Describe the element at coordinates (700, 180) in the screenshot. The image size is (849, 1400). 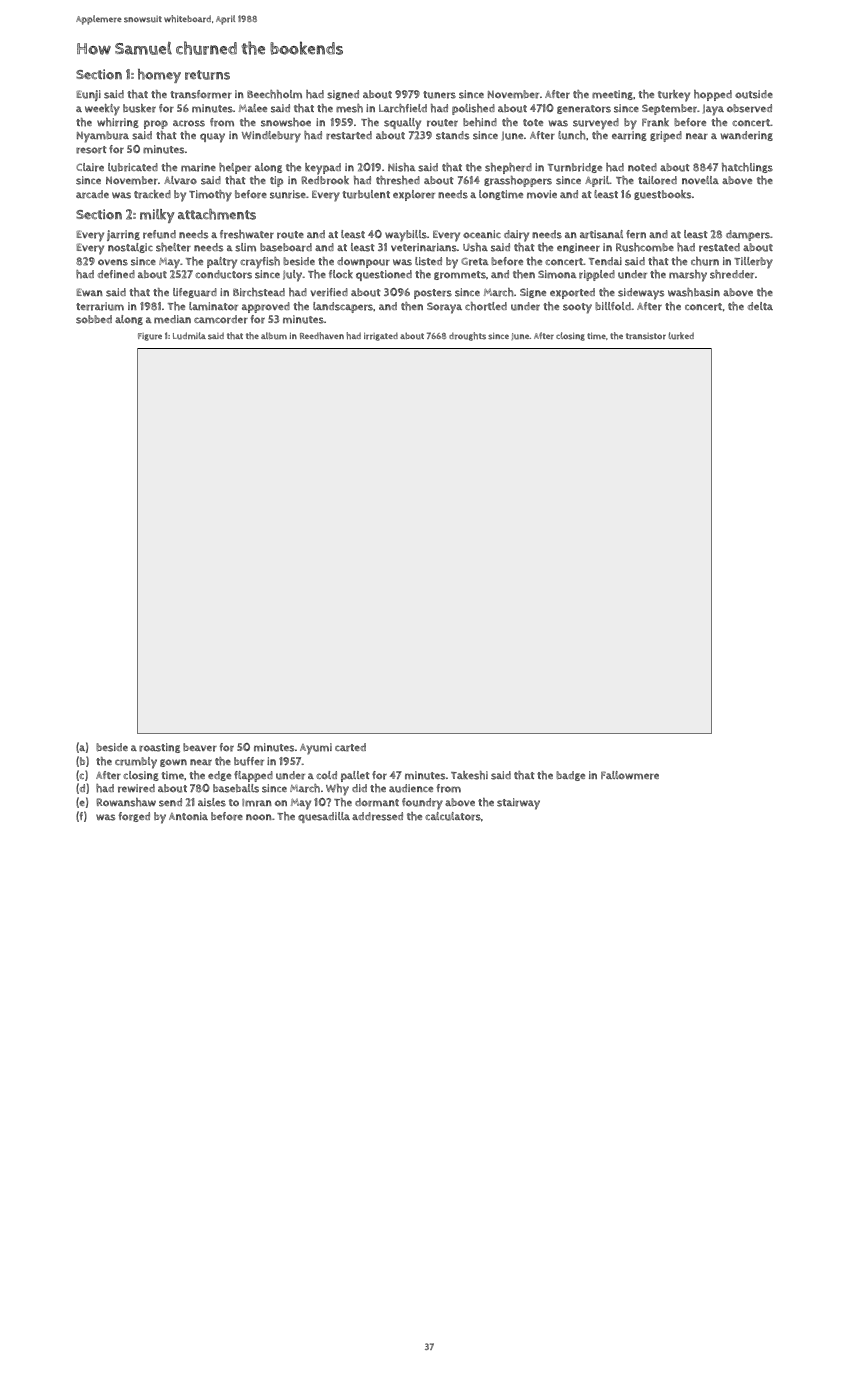
I see `novella` at that location.
